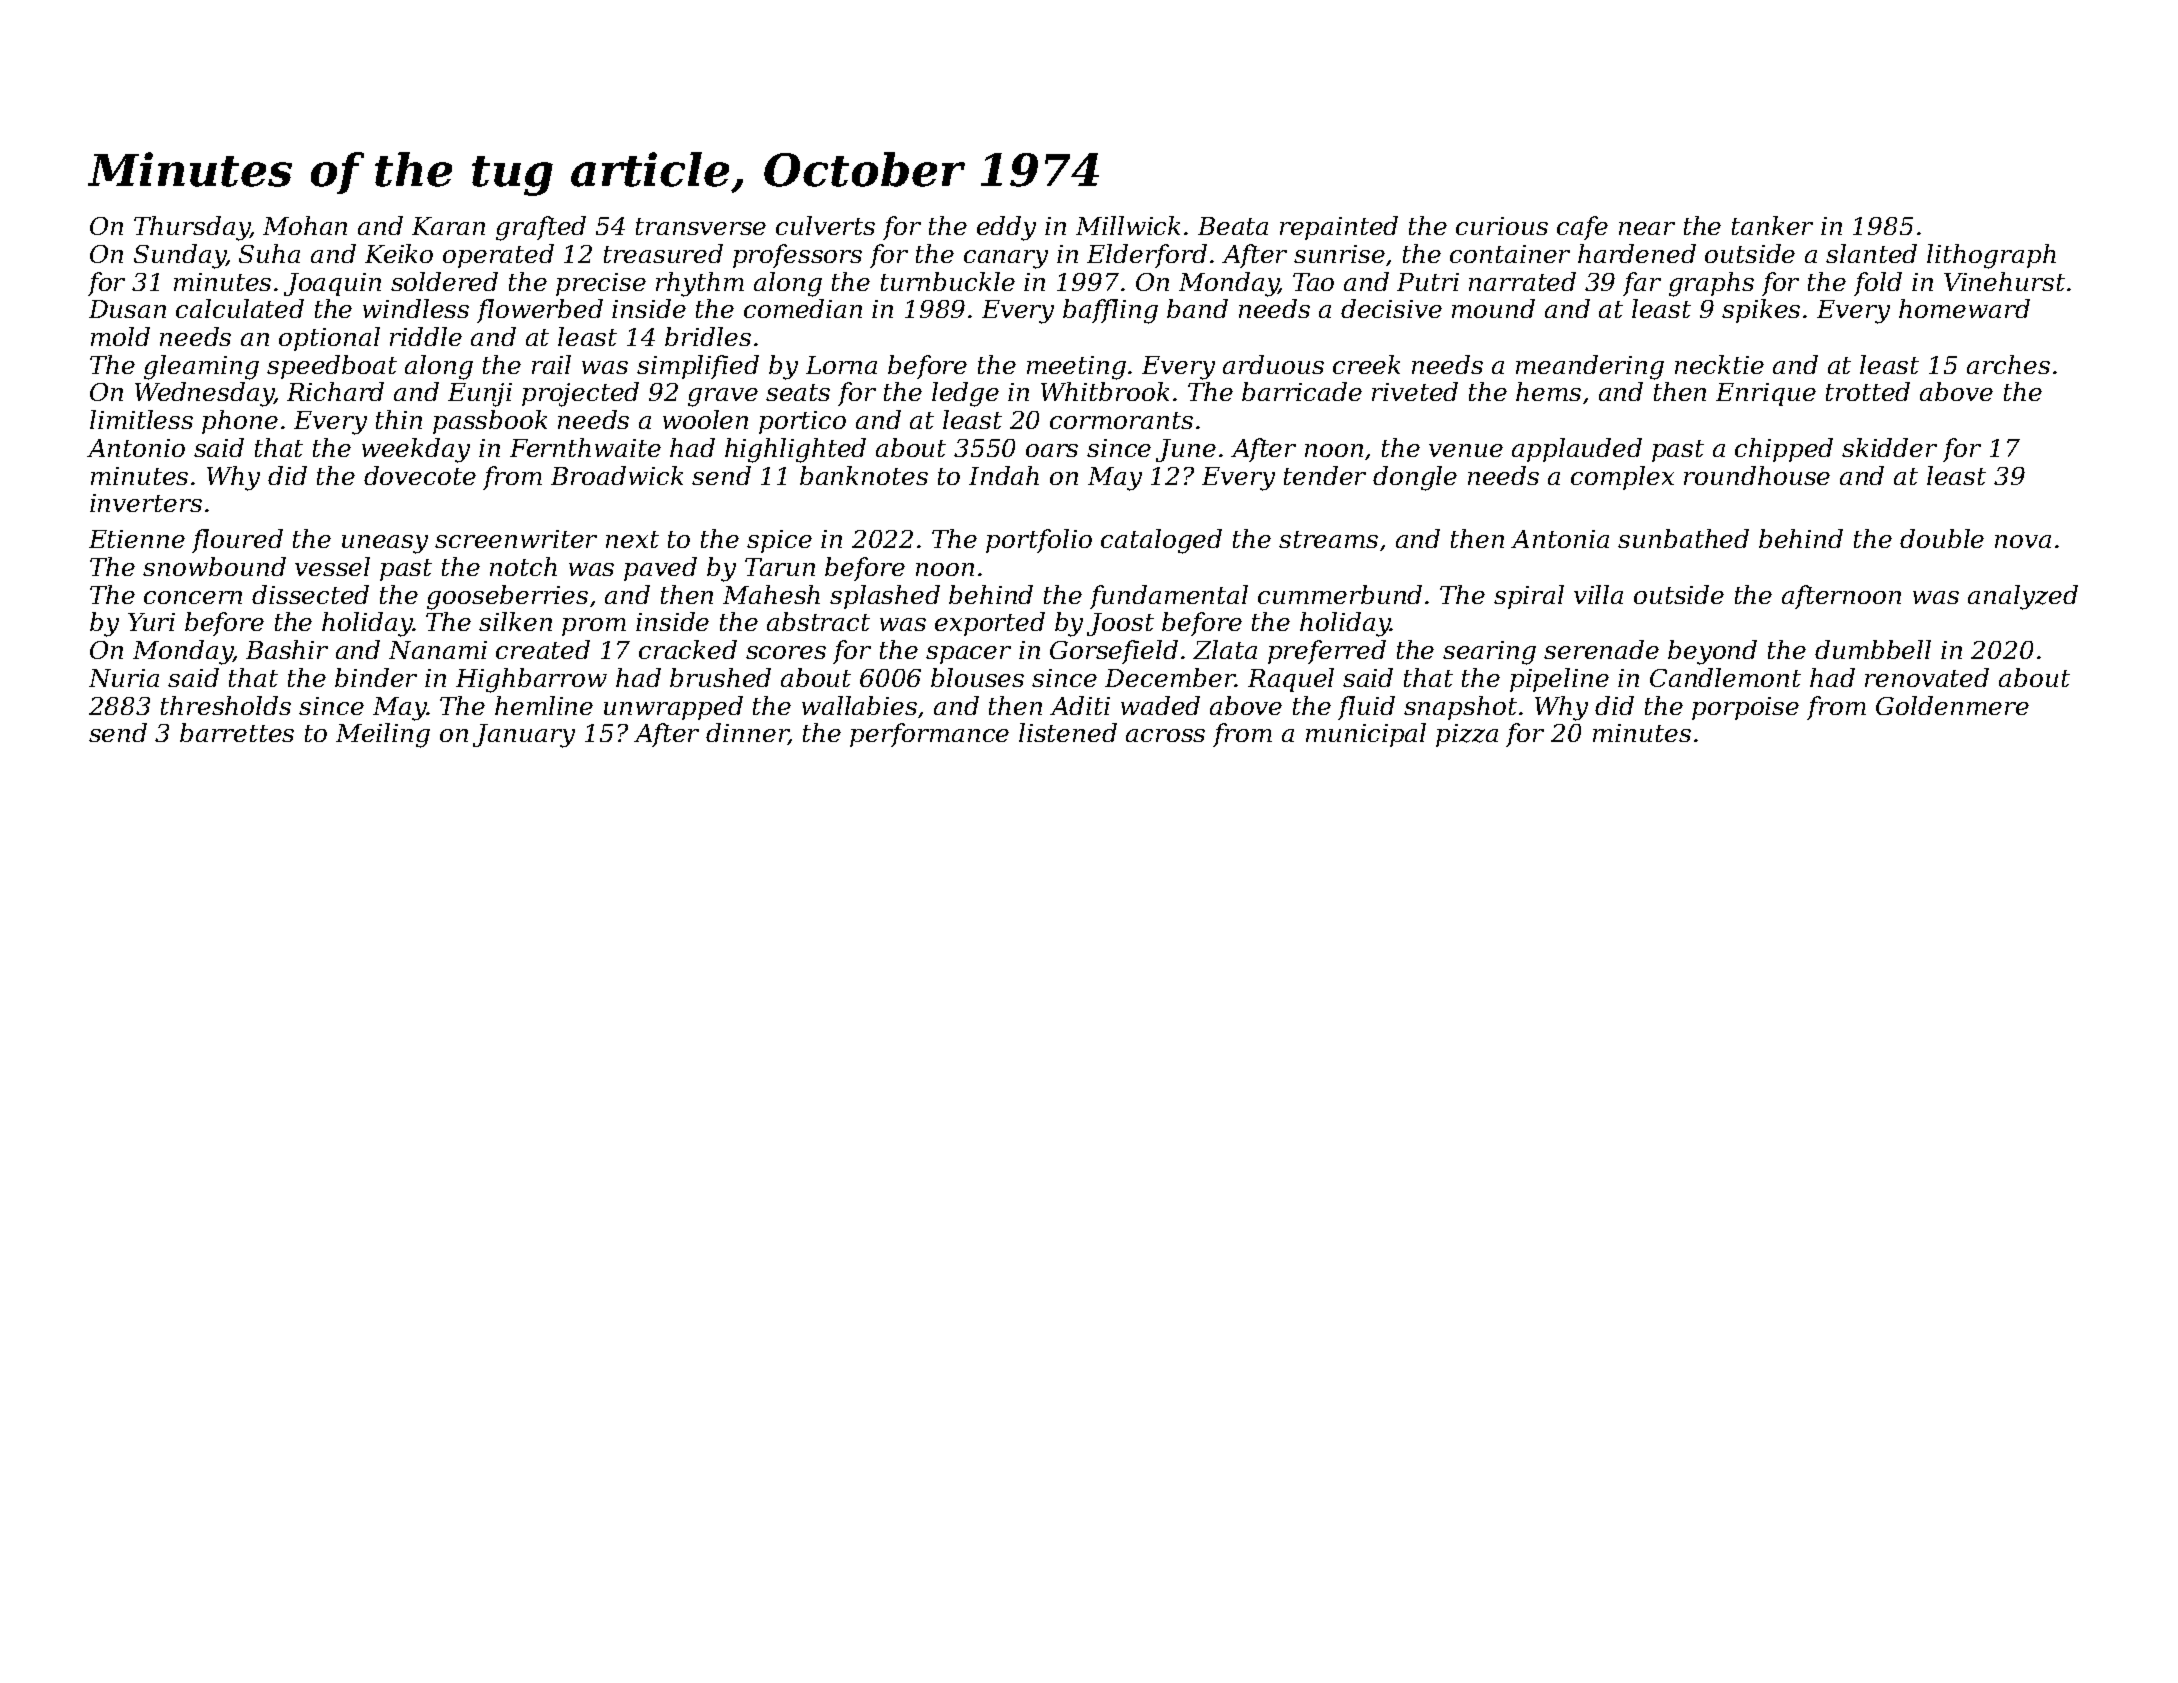  Describe the element at coordinates (523, 566) in the image. I see `notch` at that location.
